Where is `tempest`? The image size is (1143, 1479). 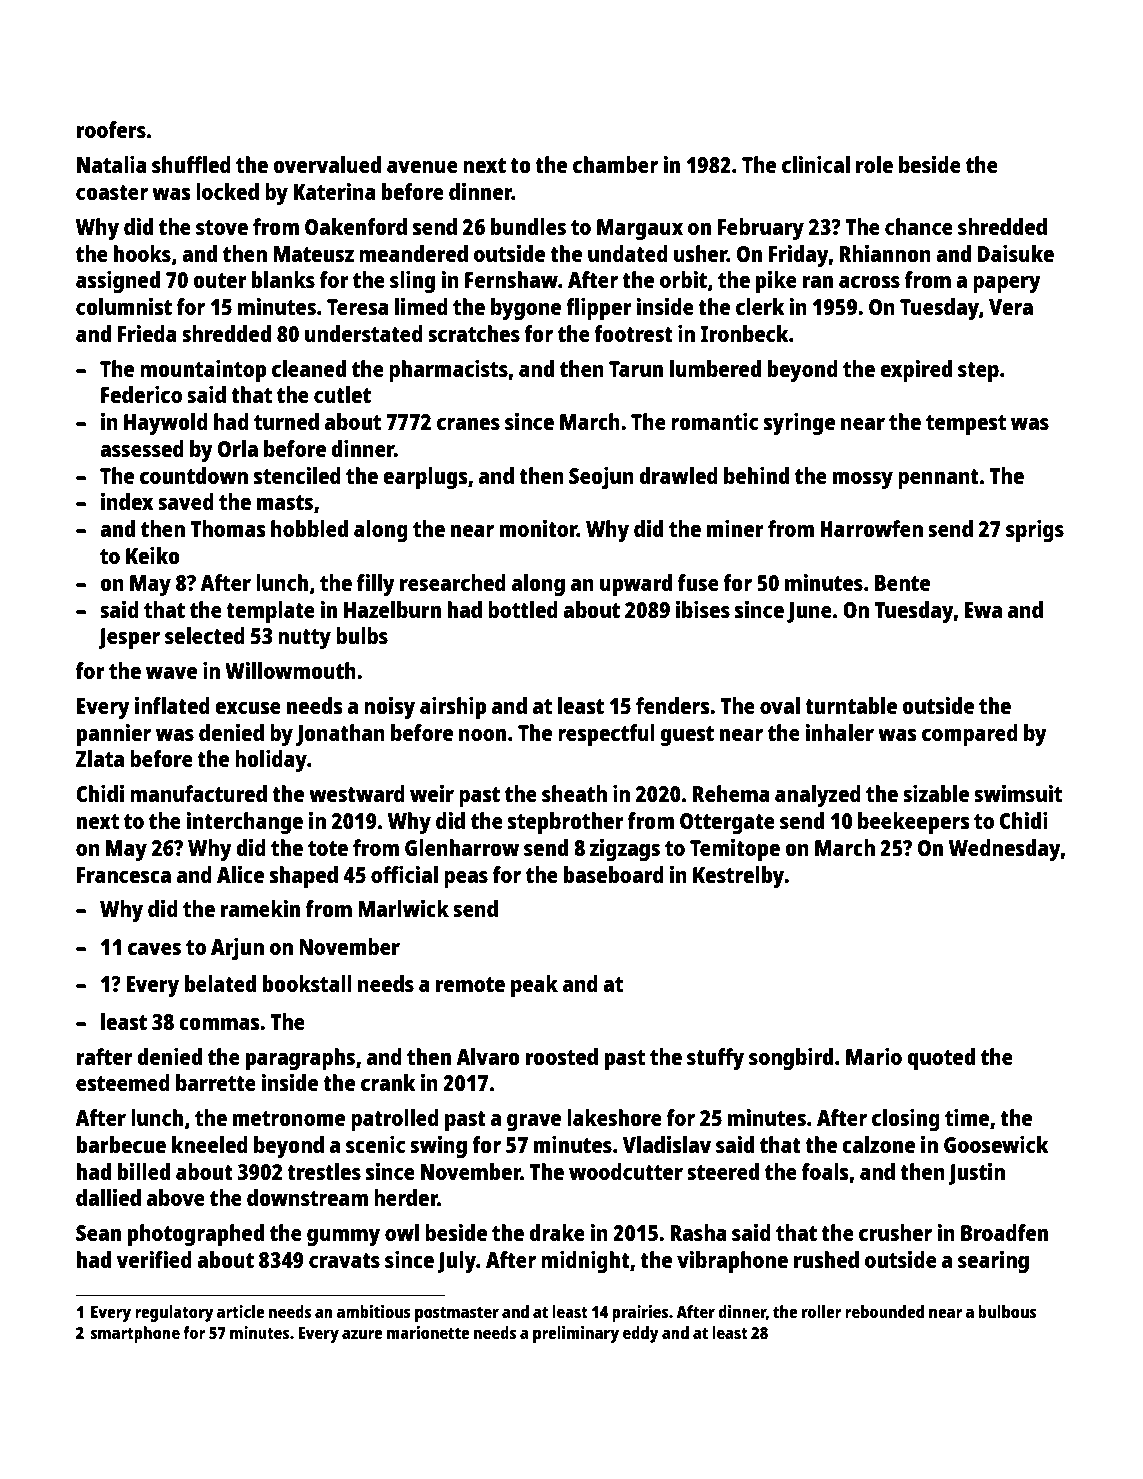 tempest is located at coordinates (966, 425).
